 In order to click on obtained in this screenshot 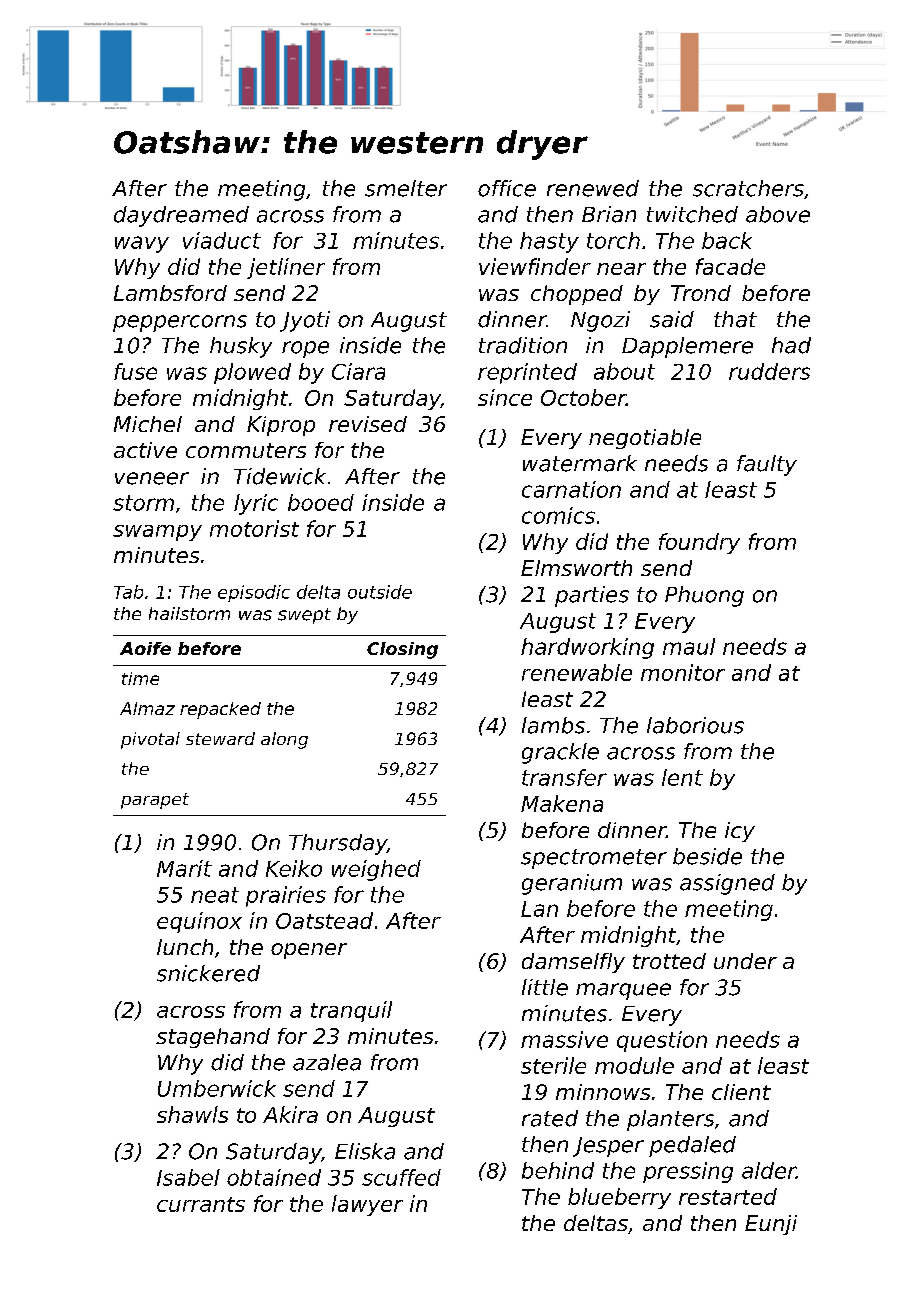, I will do `click(274, 1177)`.
